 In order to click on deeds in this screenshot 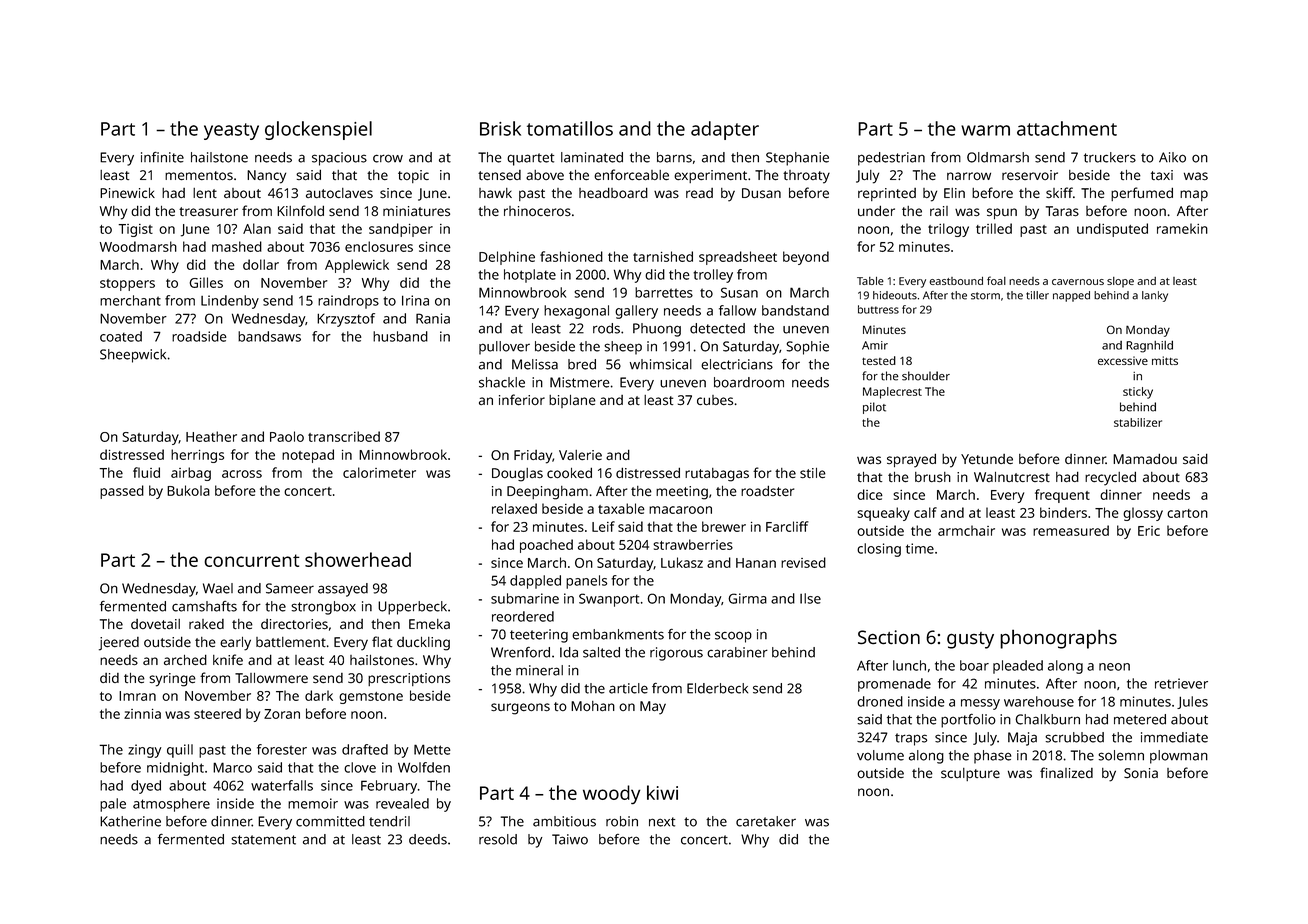, I will do `click(428, 839)`.
